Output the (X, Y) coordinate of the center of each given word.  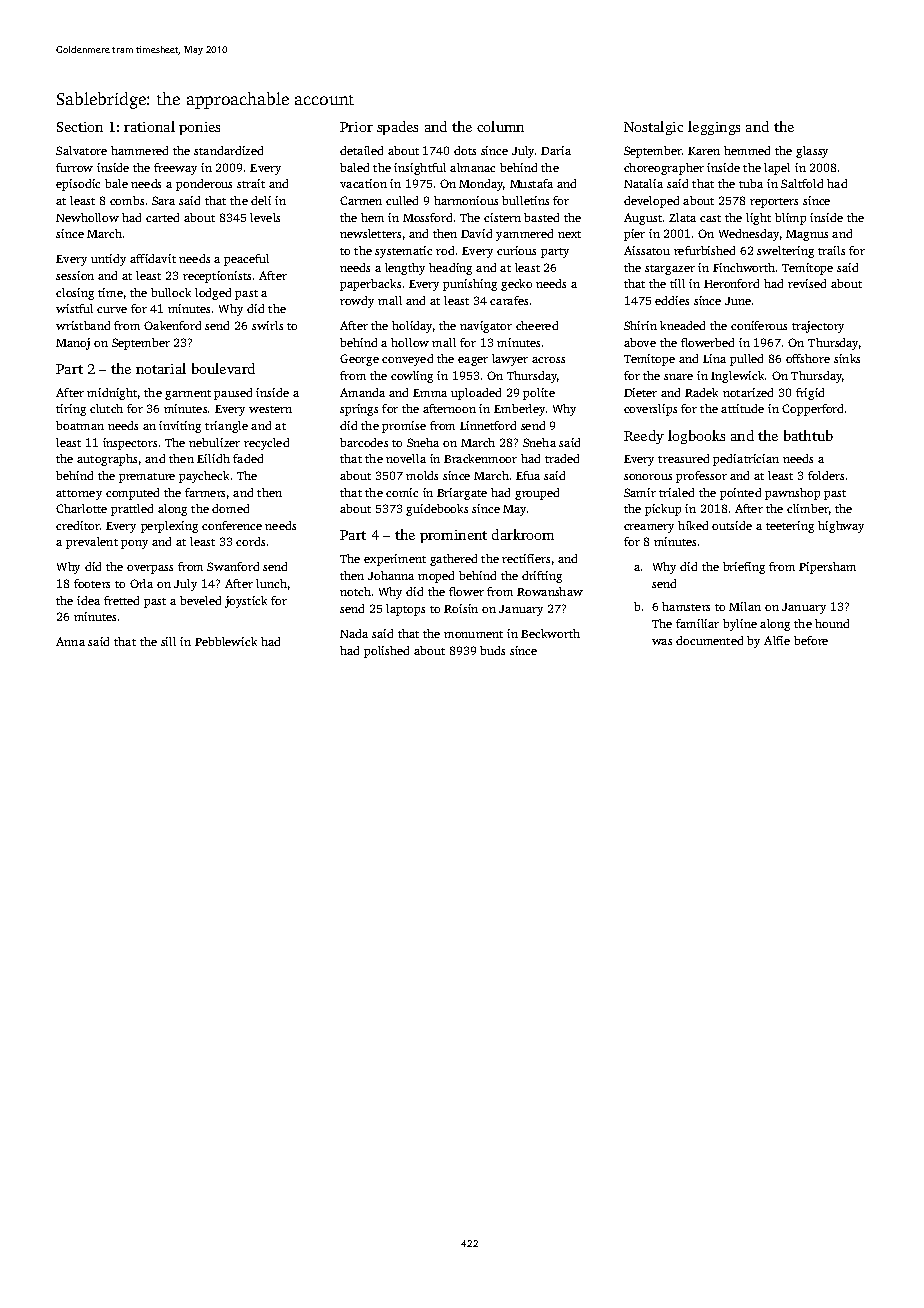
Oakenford (172, 325)
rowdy (357, 302)
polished (386, 652)
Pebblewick (226, 641)
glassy (812, 152)
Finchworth (744, 267)
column (500, 126)
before (811, 640)
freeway (175, 169)
